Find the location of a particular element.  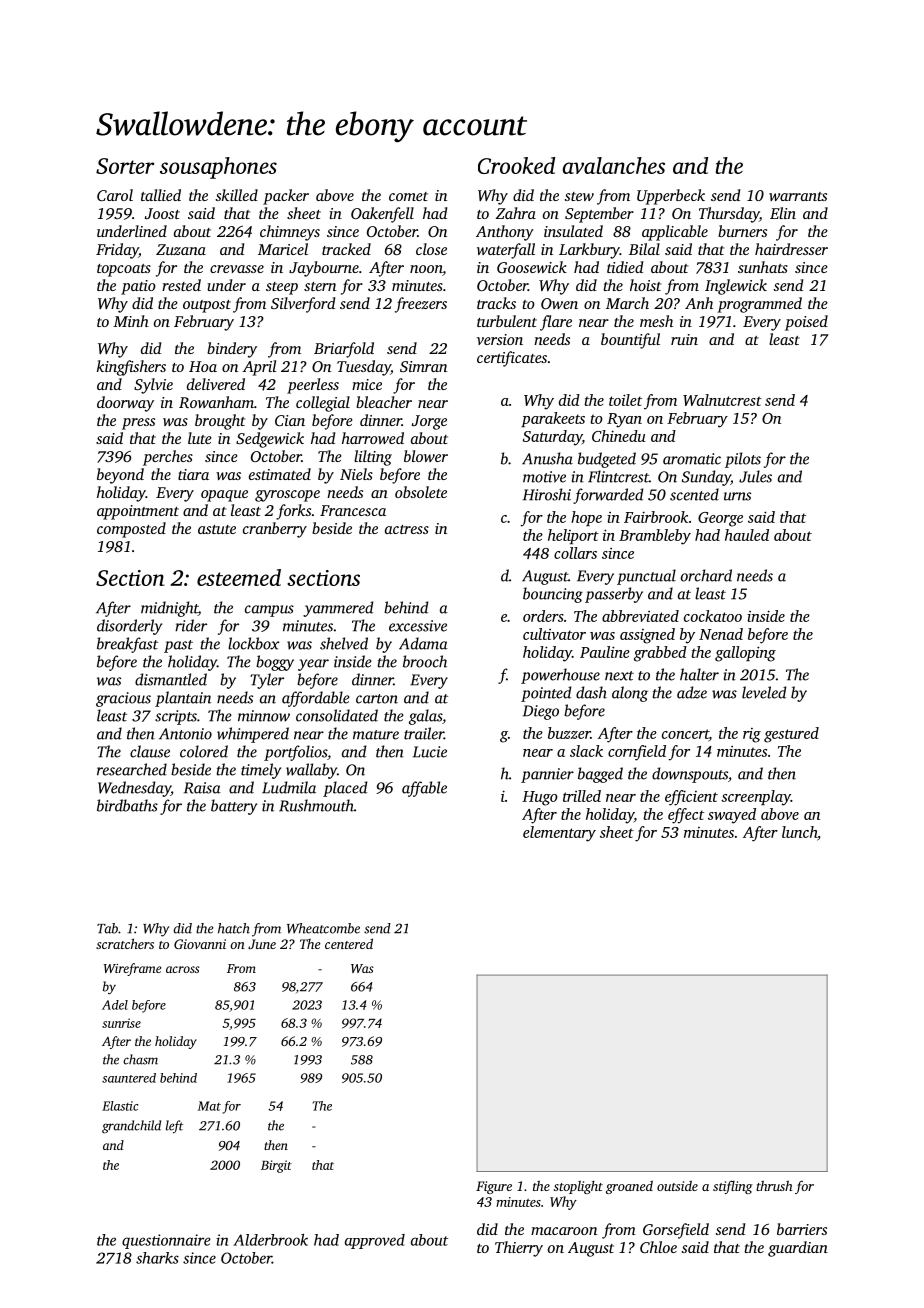

version is located at coordinates (500, 339).
